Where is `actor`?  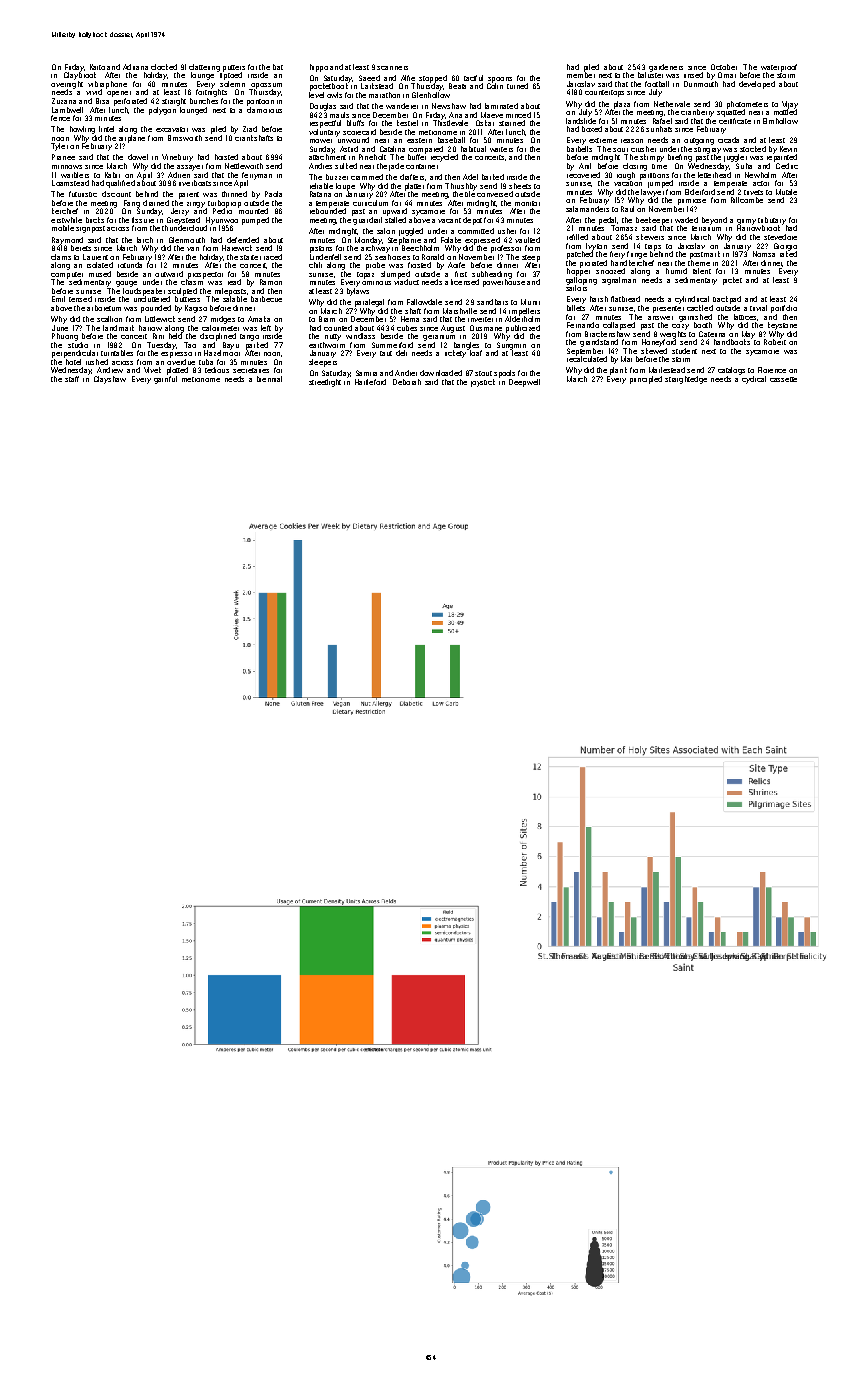
actor is located at coordinates (761, 183).
